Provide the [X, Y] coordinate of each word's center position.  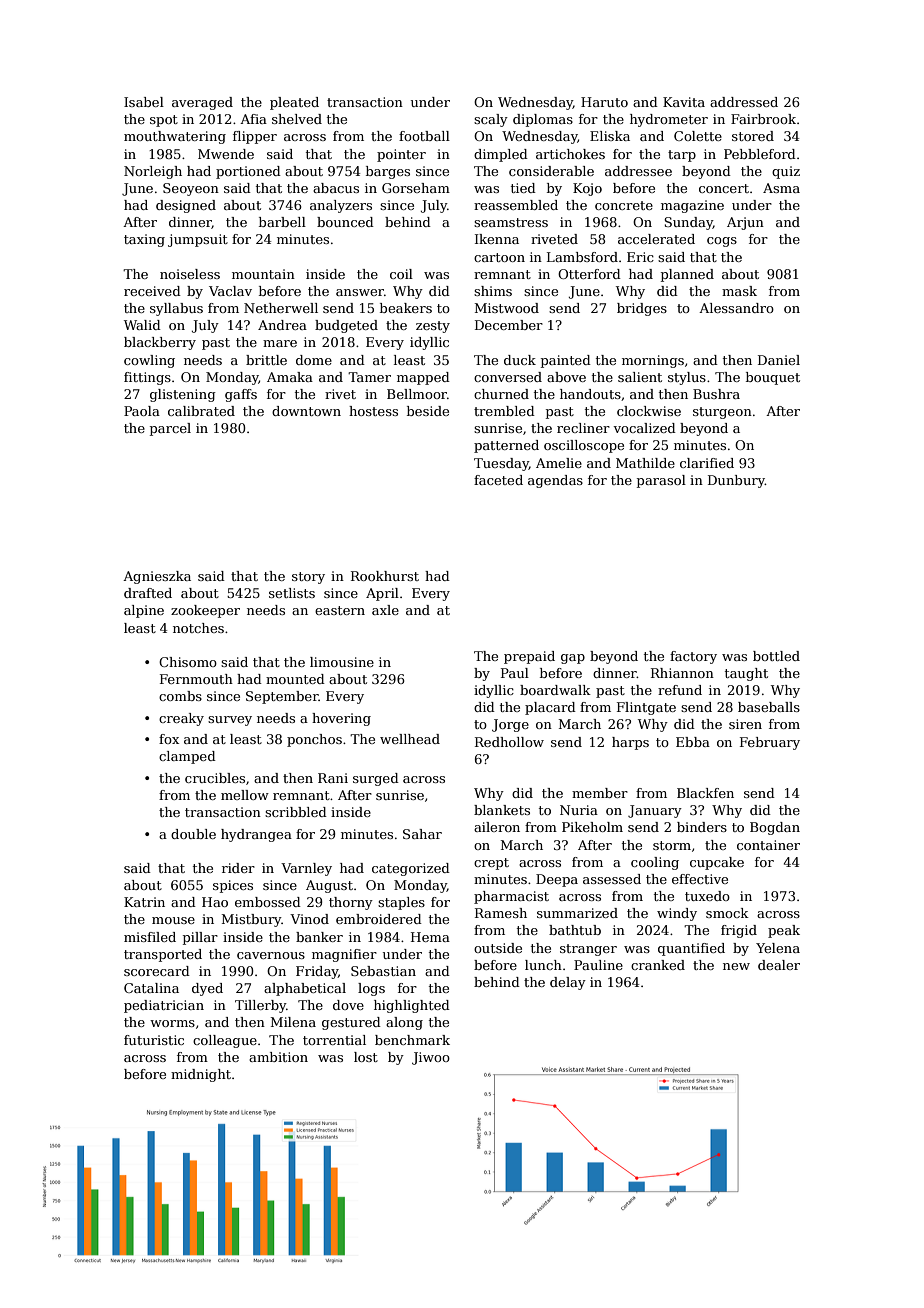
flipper [255, 137]
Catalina [151, 988]
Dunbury [736, 481]
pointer [401, 155]
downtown [306, 411]
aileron [497, 827]
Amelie [559, 463]
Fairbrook [763, 119]
